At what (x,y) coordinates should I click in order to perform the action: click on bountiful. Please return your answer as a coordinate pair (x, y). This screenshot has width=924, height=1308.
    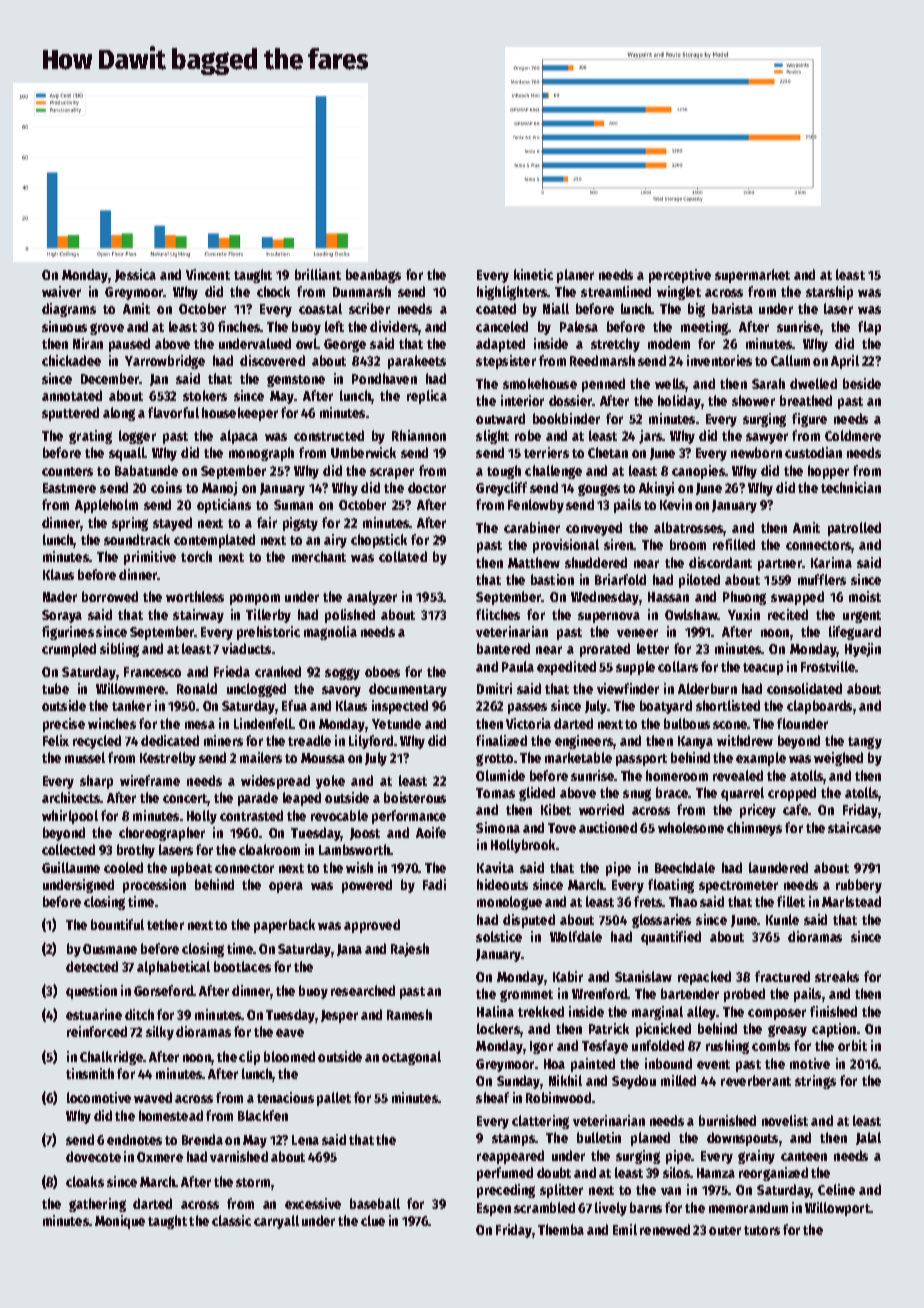
    Looking at the image, I should click on (117, 924).
